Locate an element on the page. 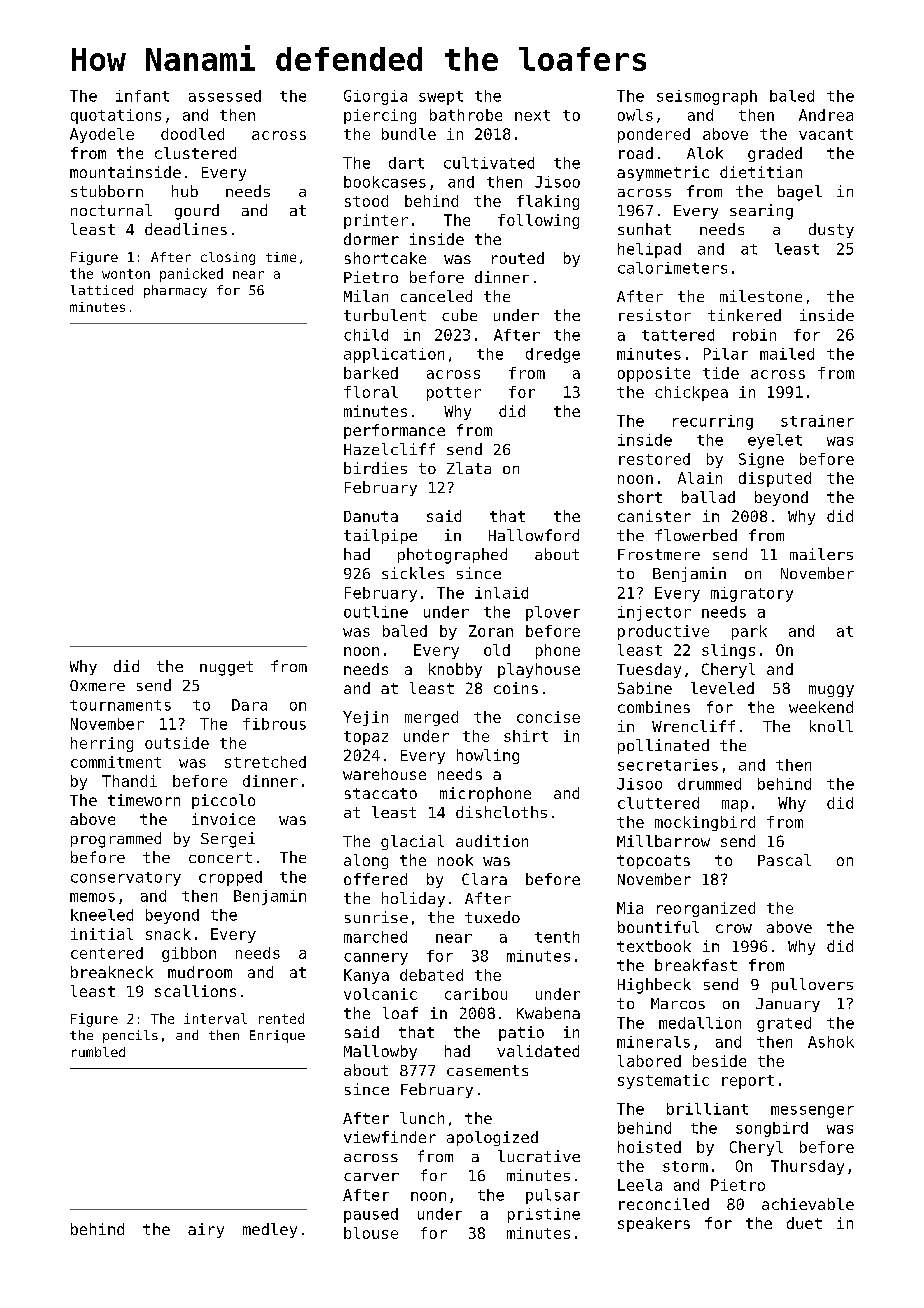 The width and height of the page is (924, 1308). validated is located at coordinates (538, 1051).
